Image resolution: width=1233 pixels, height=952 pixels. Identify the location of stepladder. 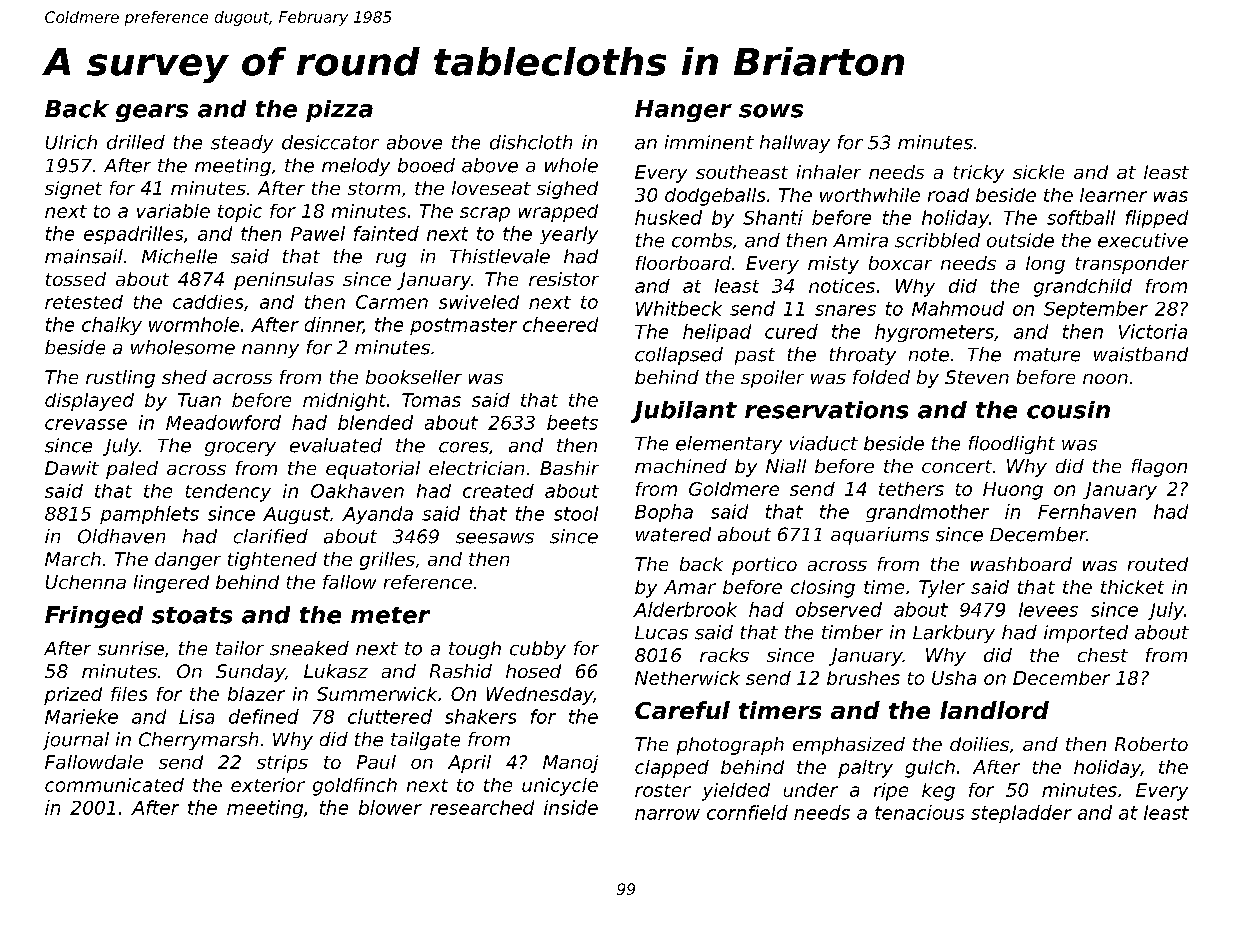
(1021, 814).
